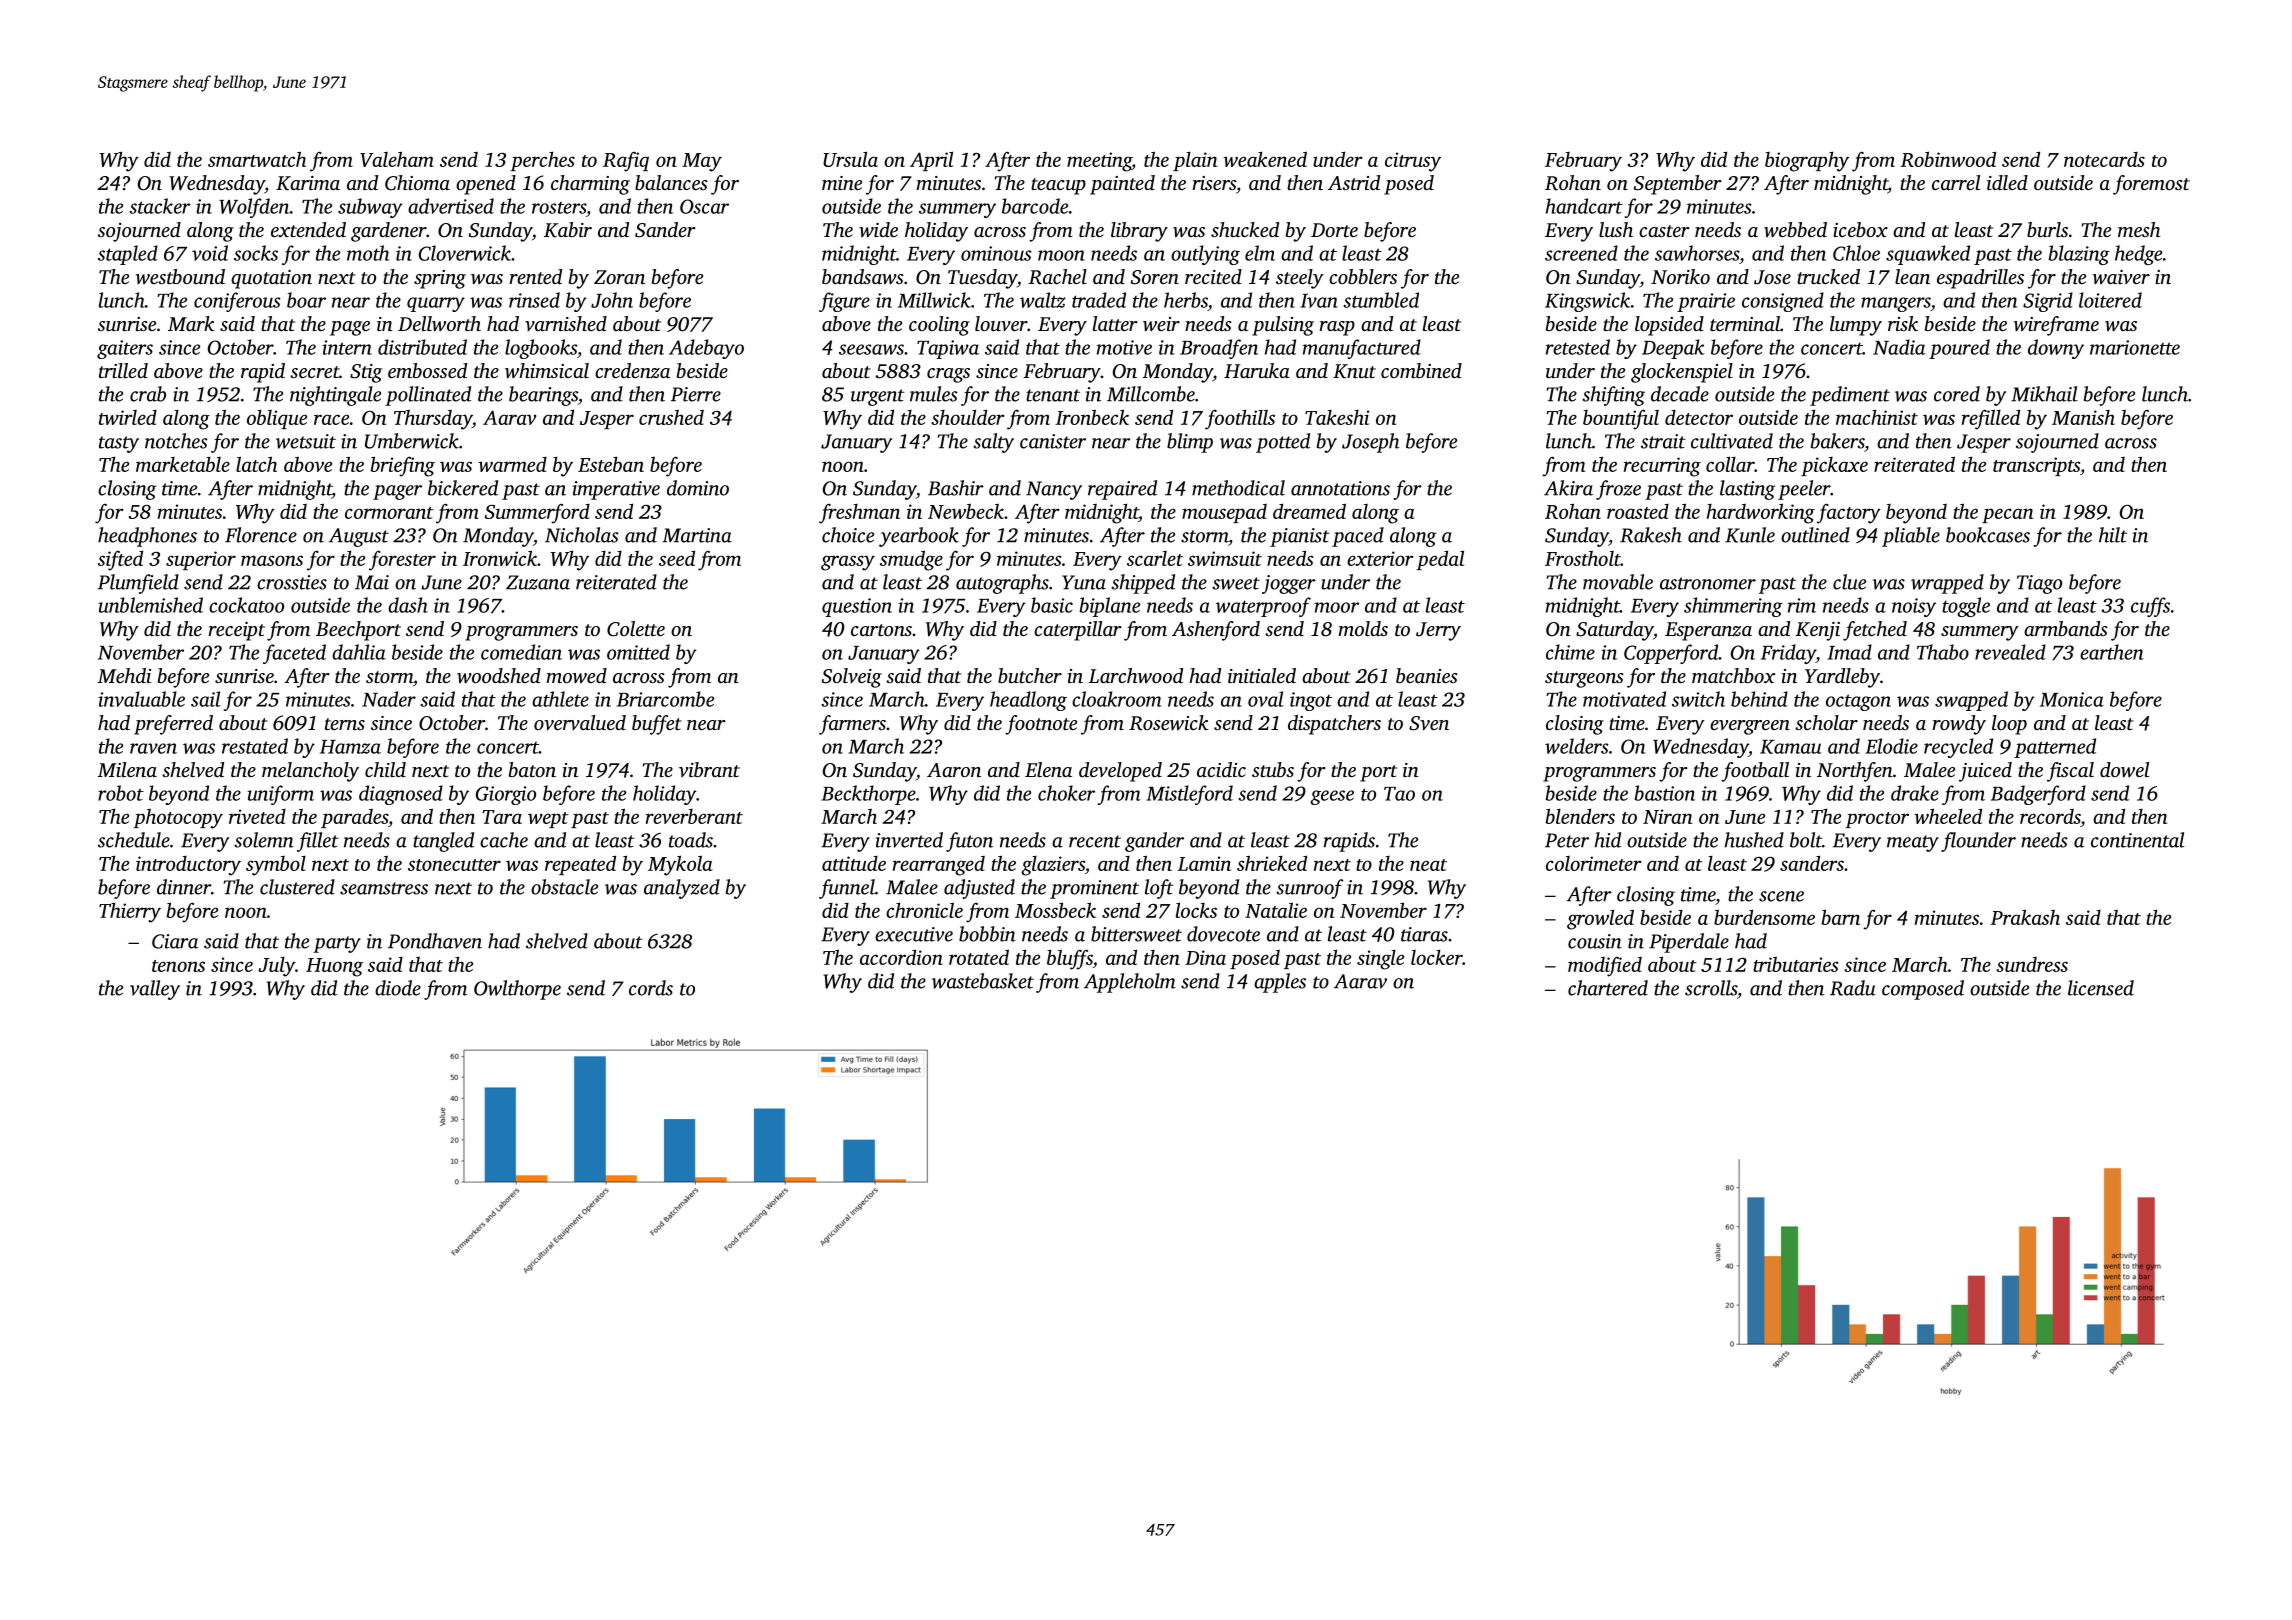 The image size is (2292, 1620). Describe the element at coordinates (1807, 161) in the screenshot. I see `biography` at that location.
